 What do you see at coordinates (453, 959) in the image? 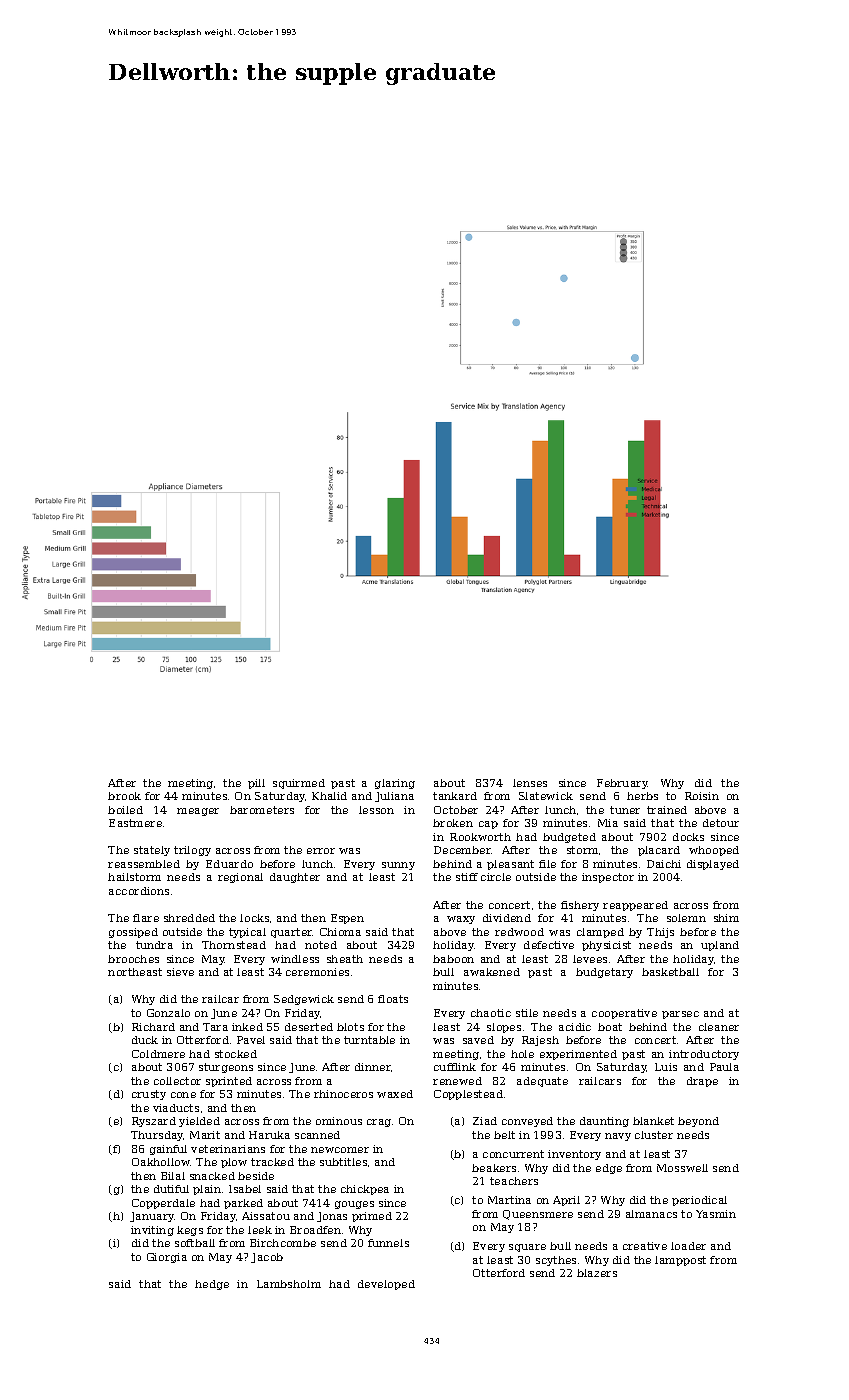
I see `baboon` at bounding box center [453, 959].
